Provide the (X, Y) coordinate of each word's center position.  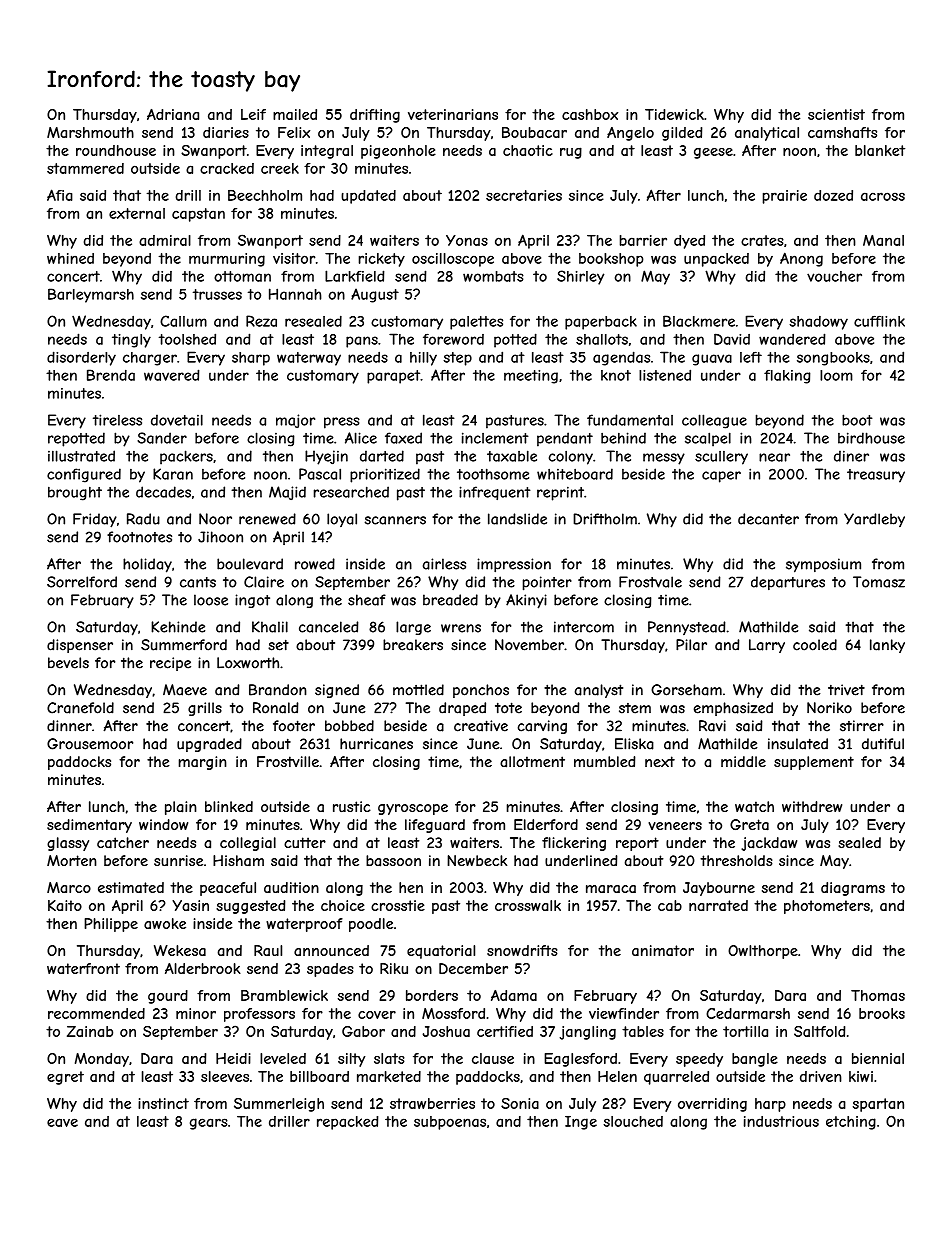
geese (713, 153)
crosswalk (528, 905)
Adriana (173, 114)
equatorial (441, 952)
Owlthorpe (763, 952)
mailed (295, 114)
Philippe (111, 925)
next (660, 761)
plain (181, 808)
